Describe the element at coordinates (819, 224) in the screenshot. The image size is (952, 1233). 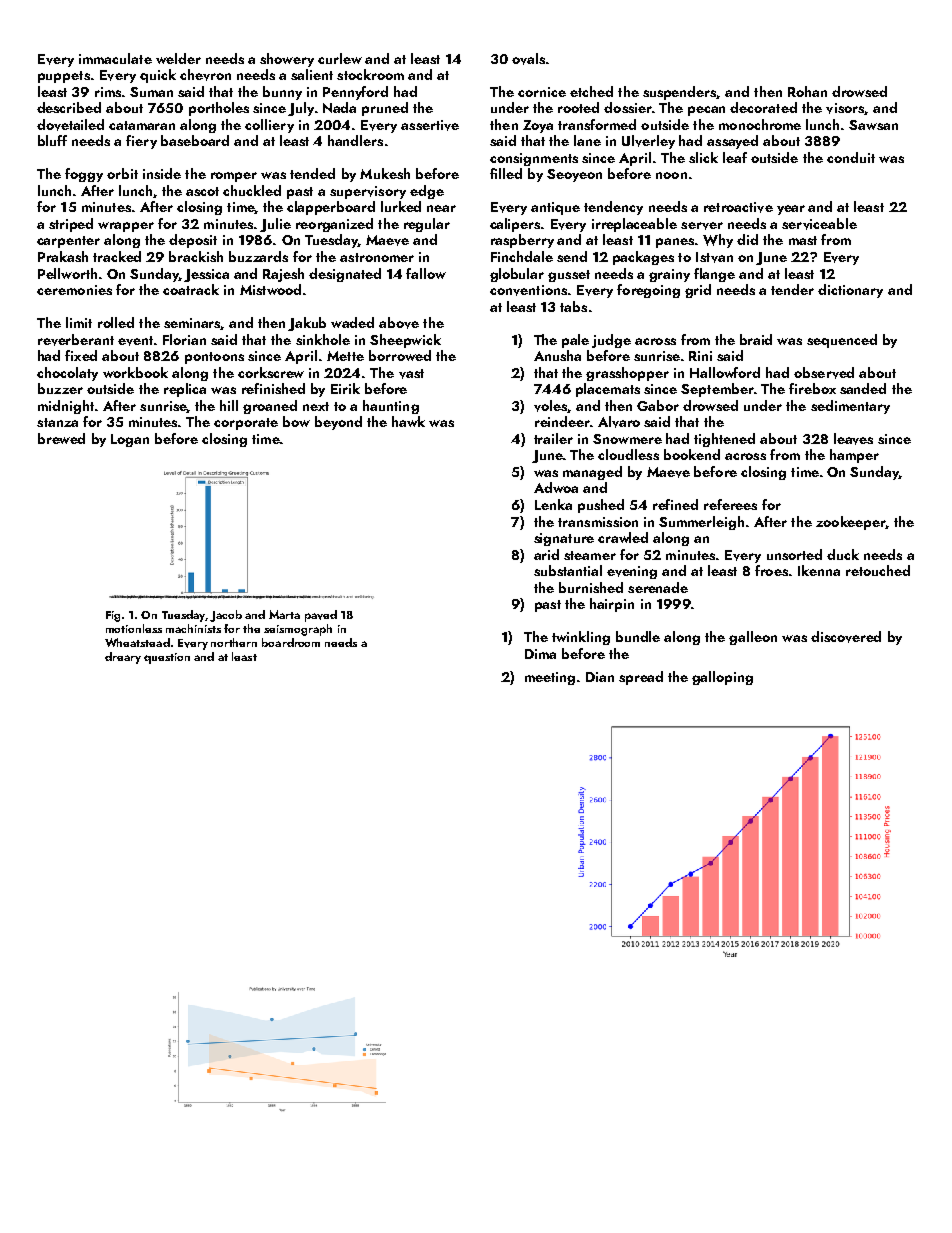
I see `serviceable` at that location.
